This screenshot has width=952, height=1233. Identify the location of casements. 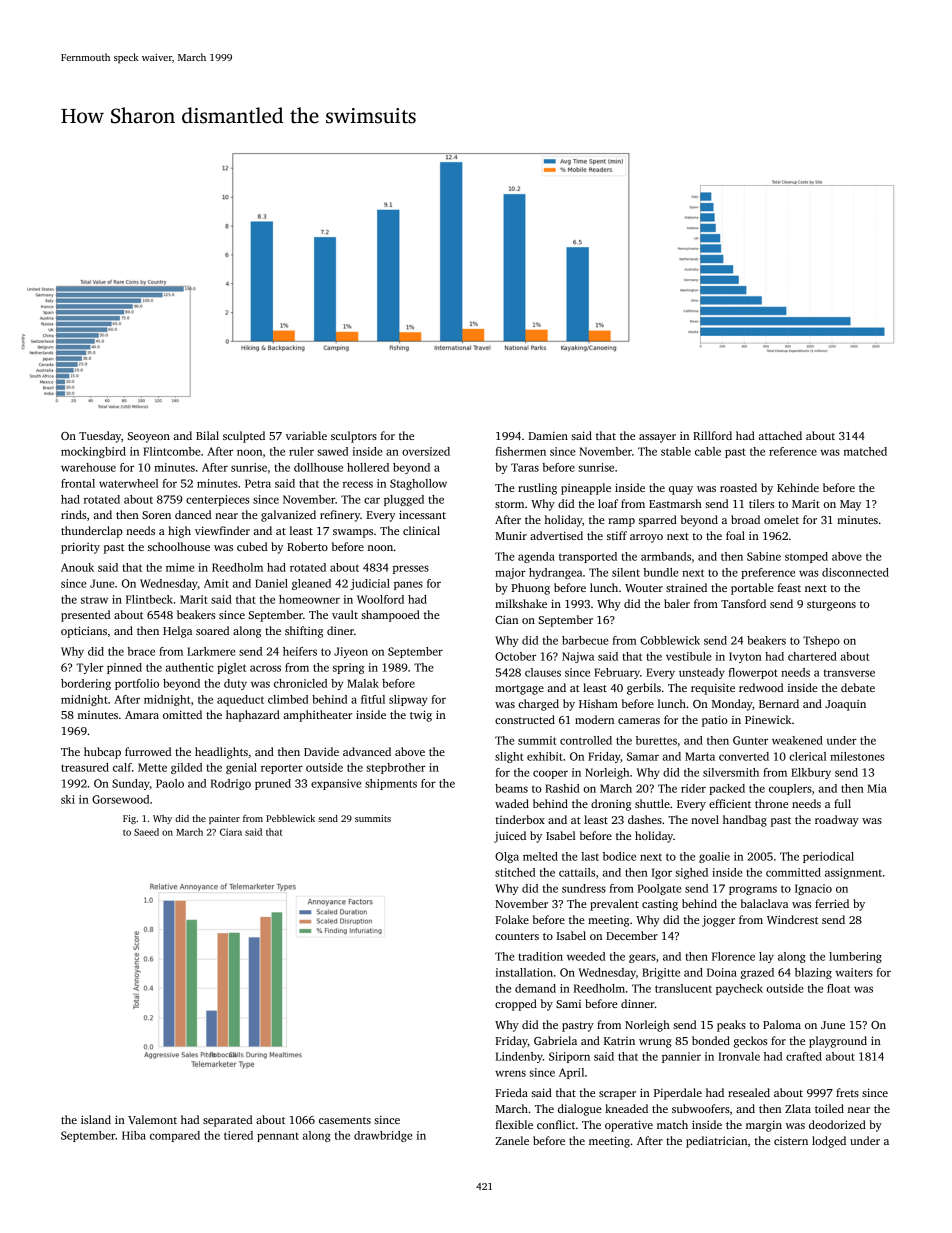
(345, 1120).
